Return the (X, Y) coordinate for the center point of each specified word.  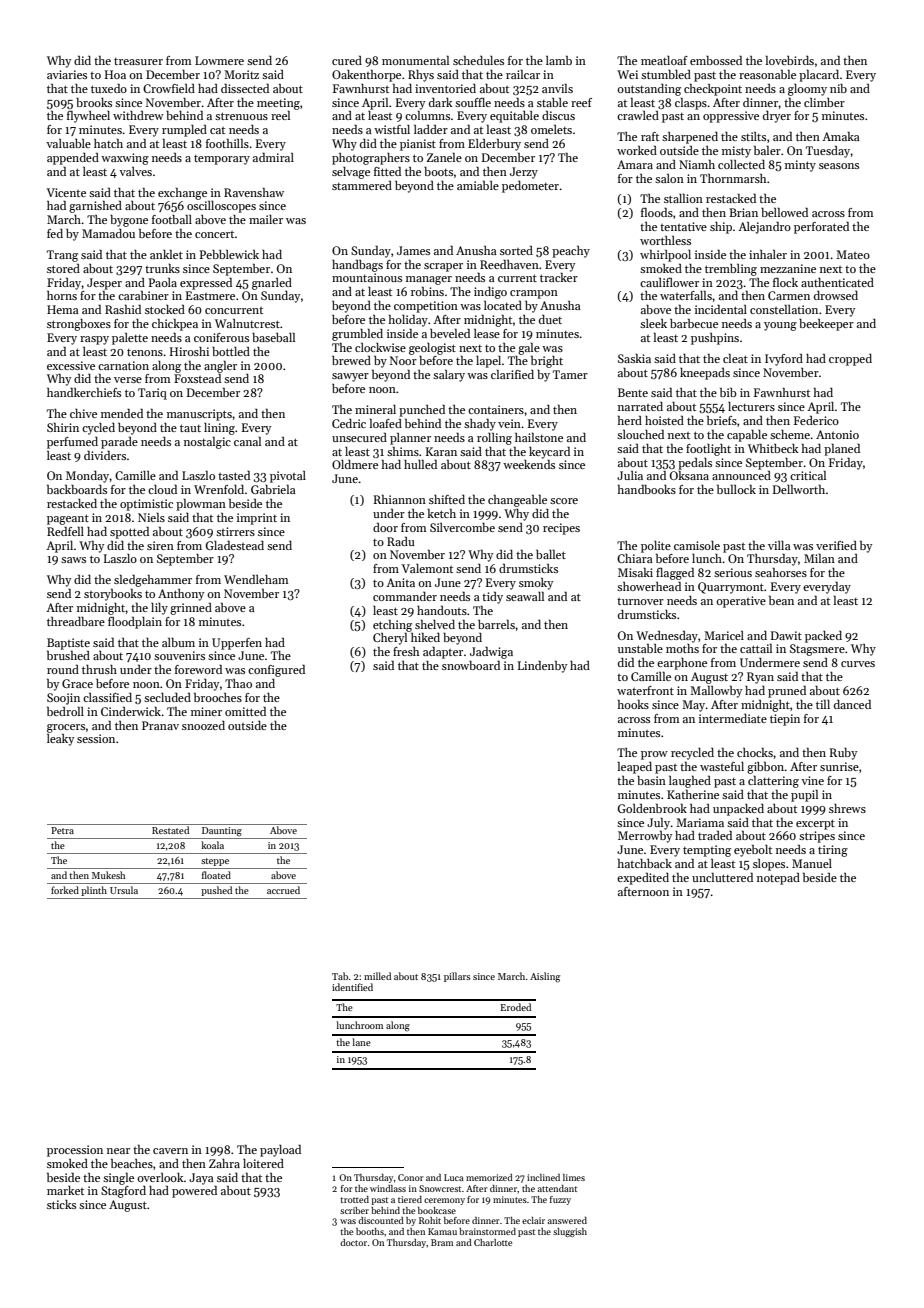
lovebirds (790, 60)
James (413, 250)
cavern (170, 1151)
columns (427, 115)
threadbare (76, 621)
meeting (278, 104)
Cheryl (390, 639)
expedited (643, 879)
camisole (697, 545)
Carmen (789, 295)
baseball (273, 337)
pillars (457, 977)
